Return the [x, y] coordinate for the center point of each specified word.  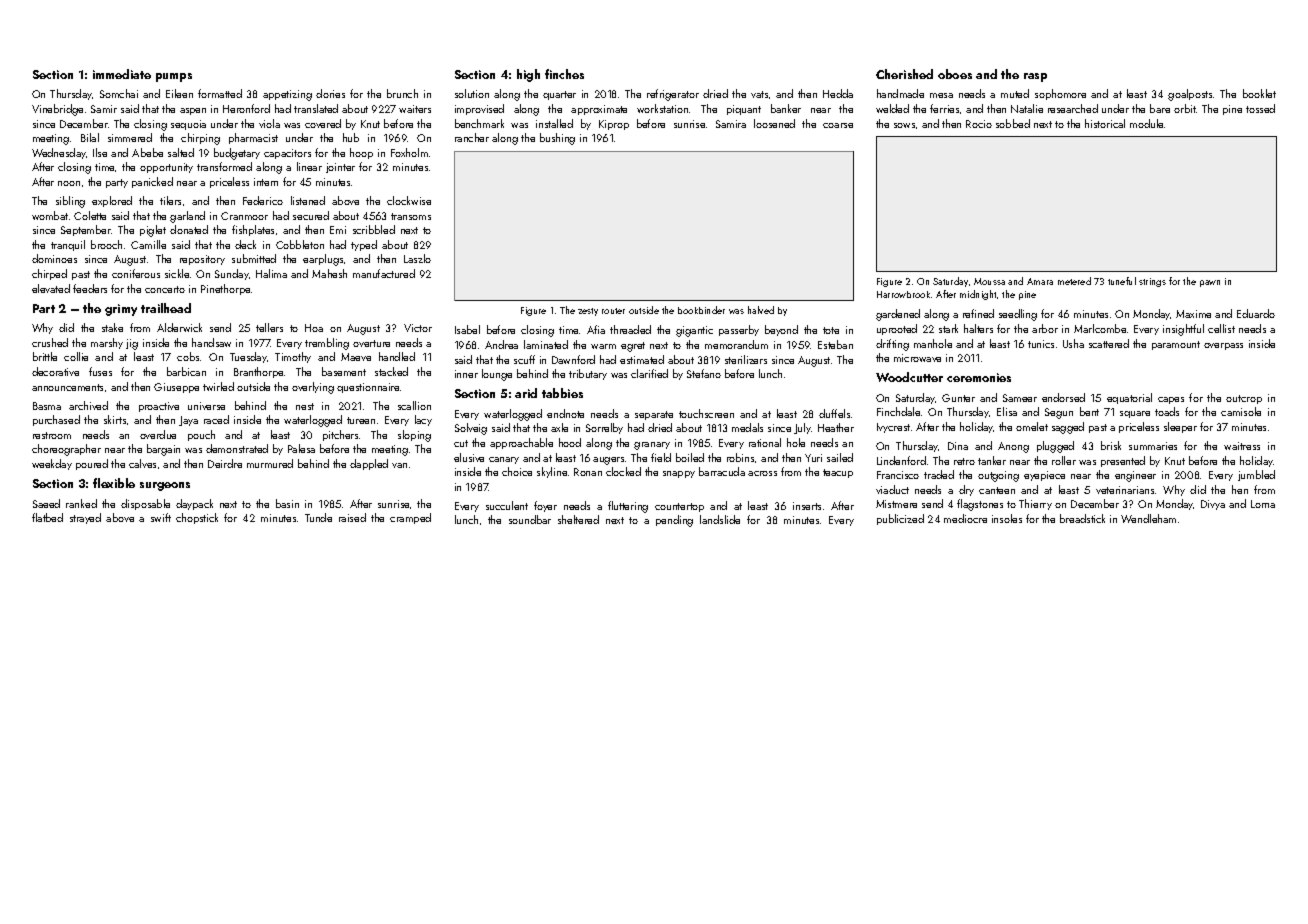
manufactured [384, 273]
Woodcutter [909, 377]
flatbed [47, 517]
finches [564, 74]
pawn [1210, 283]
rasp [1035, 77]
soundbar [530, 519]
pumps [174, 77]
